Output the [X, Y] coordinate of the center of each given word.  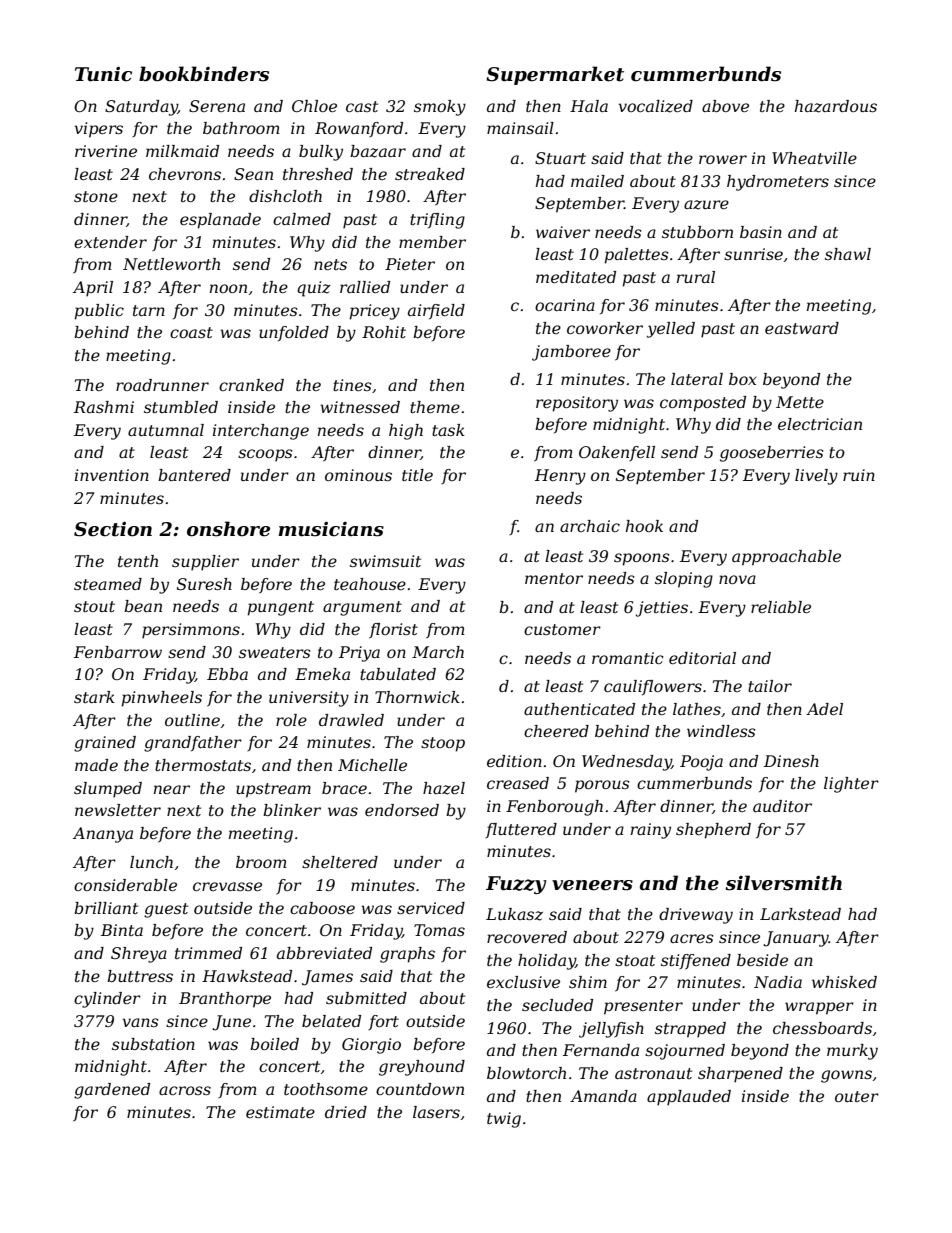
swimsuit [385, 561]
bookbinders [204, 74]
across [185, 1090]
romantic [628, 658]
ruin [859, 475]
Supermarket [555, 75]
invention [112, 475]
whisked [844, 982]
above [725, 106]
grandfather [193, 744]
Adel [824, 709]
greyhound [422, 1068]
